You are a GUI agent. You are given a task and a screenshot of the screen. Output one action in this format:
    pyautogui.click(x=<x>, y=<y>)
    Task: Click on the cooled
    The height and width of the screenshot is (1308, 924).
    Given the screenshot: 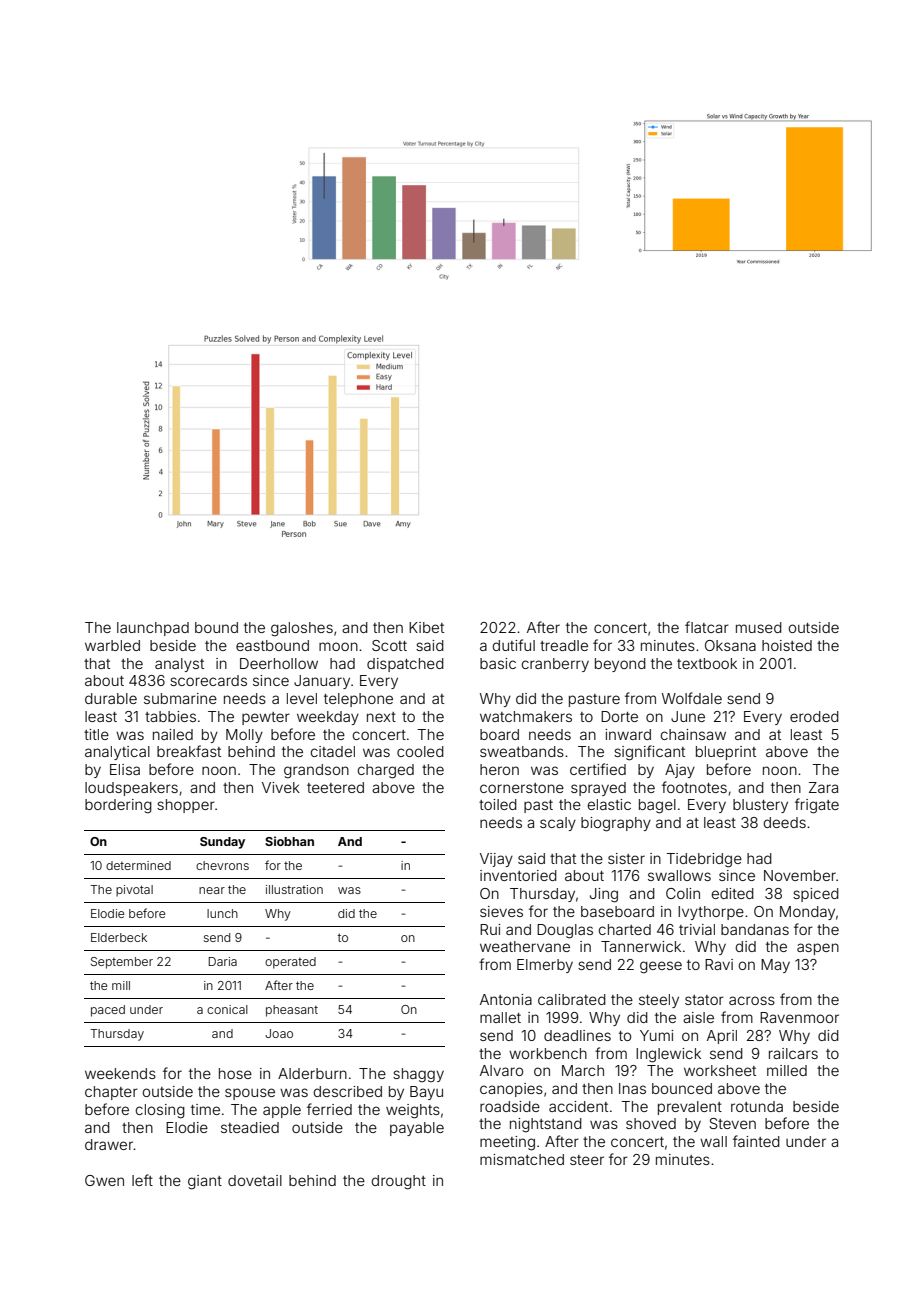 What is the action you would take?
    pyautogui.click(x=420, y=751)
